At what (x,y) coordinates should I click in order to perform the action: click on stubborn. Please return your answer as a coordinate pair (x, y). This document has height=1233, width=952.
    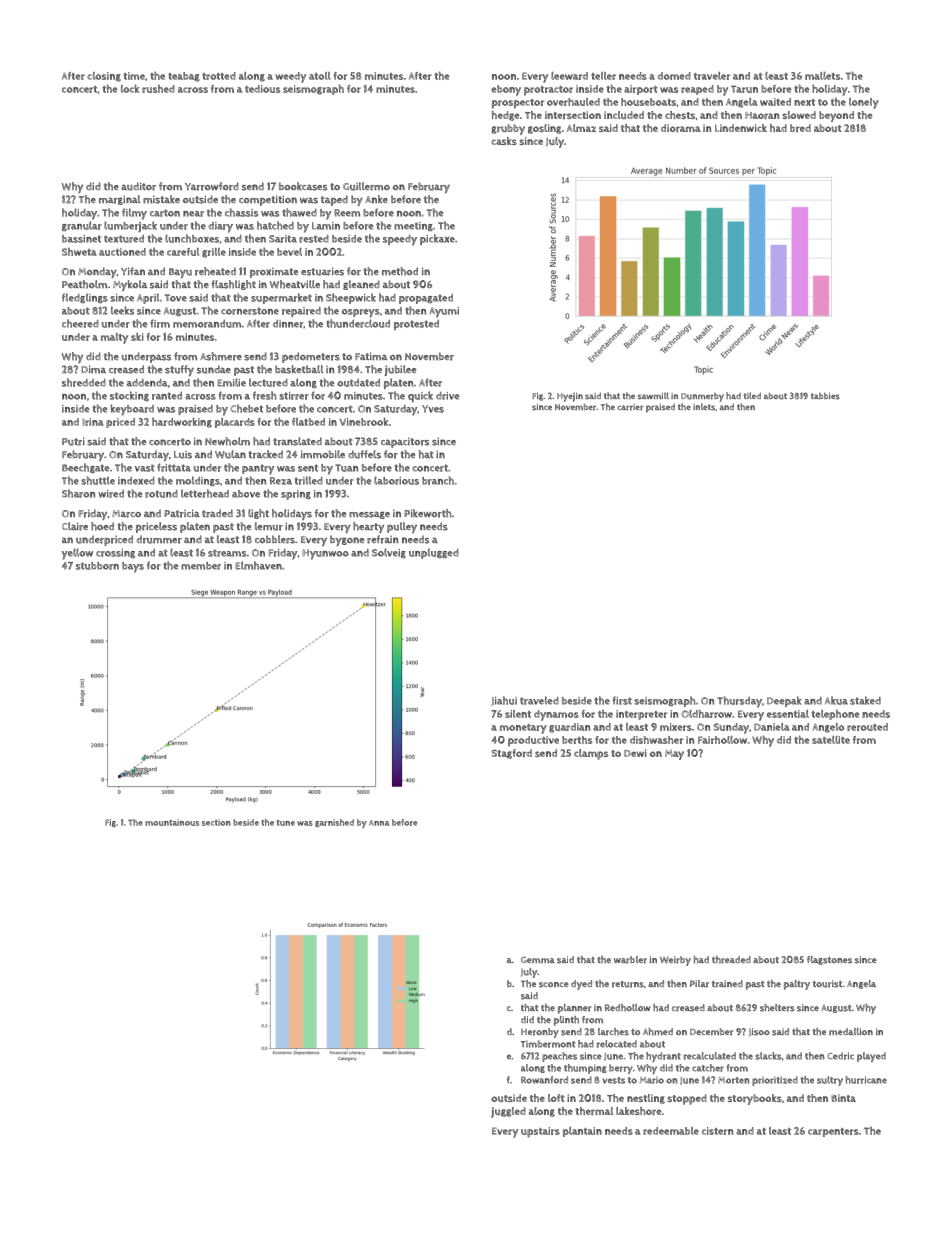
    Looking at the image, I should click on (97, 566).
